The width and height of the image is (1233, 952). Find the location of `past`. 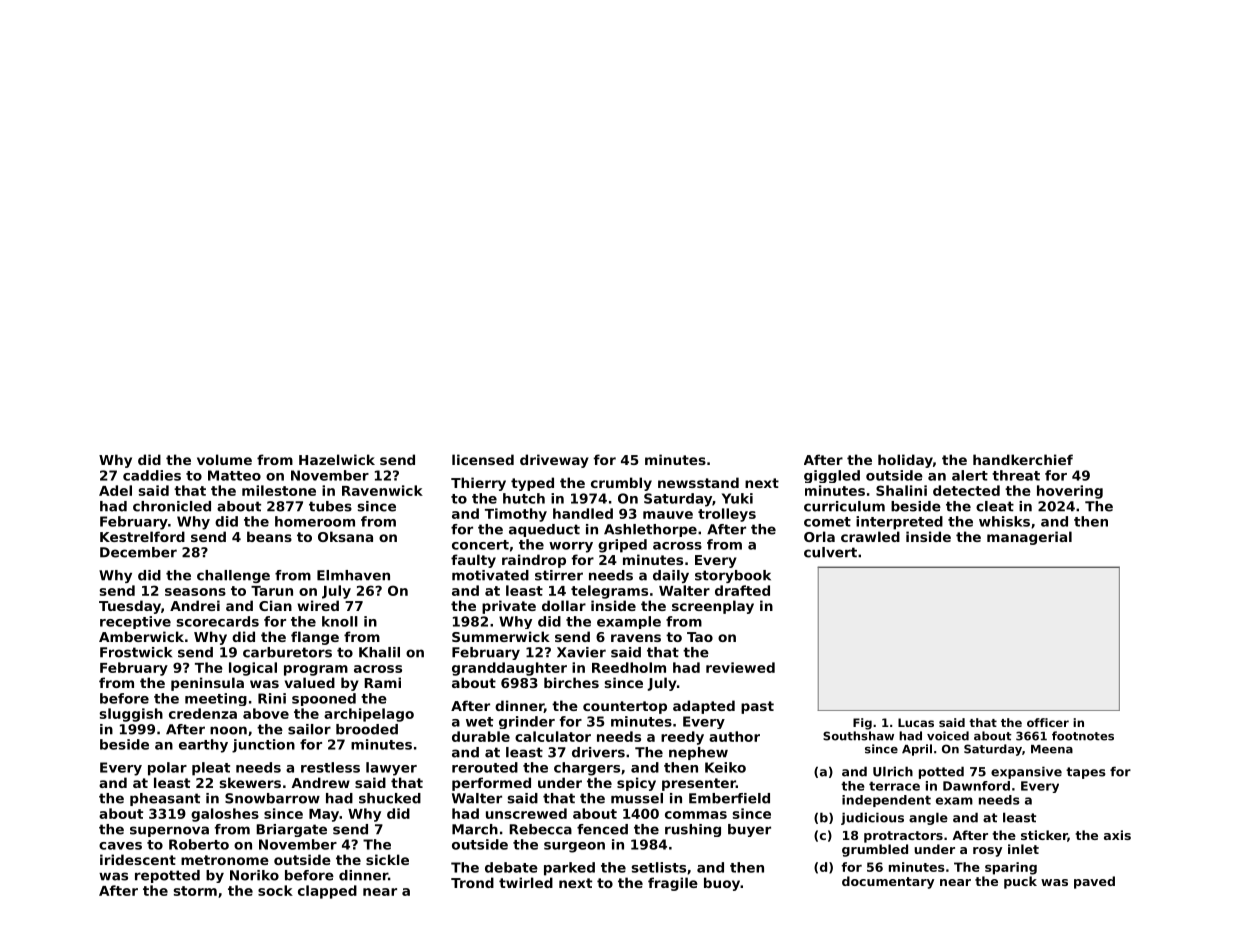

past is located at coordinates (757, 707).
